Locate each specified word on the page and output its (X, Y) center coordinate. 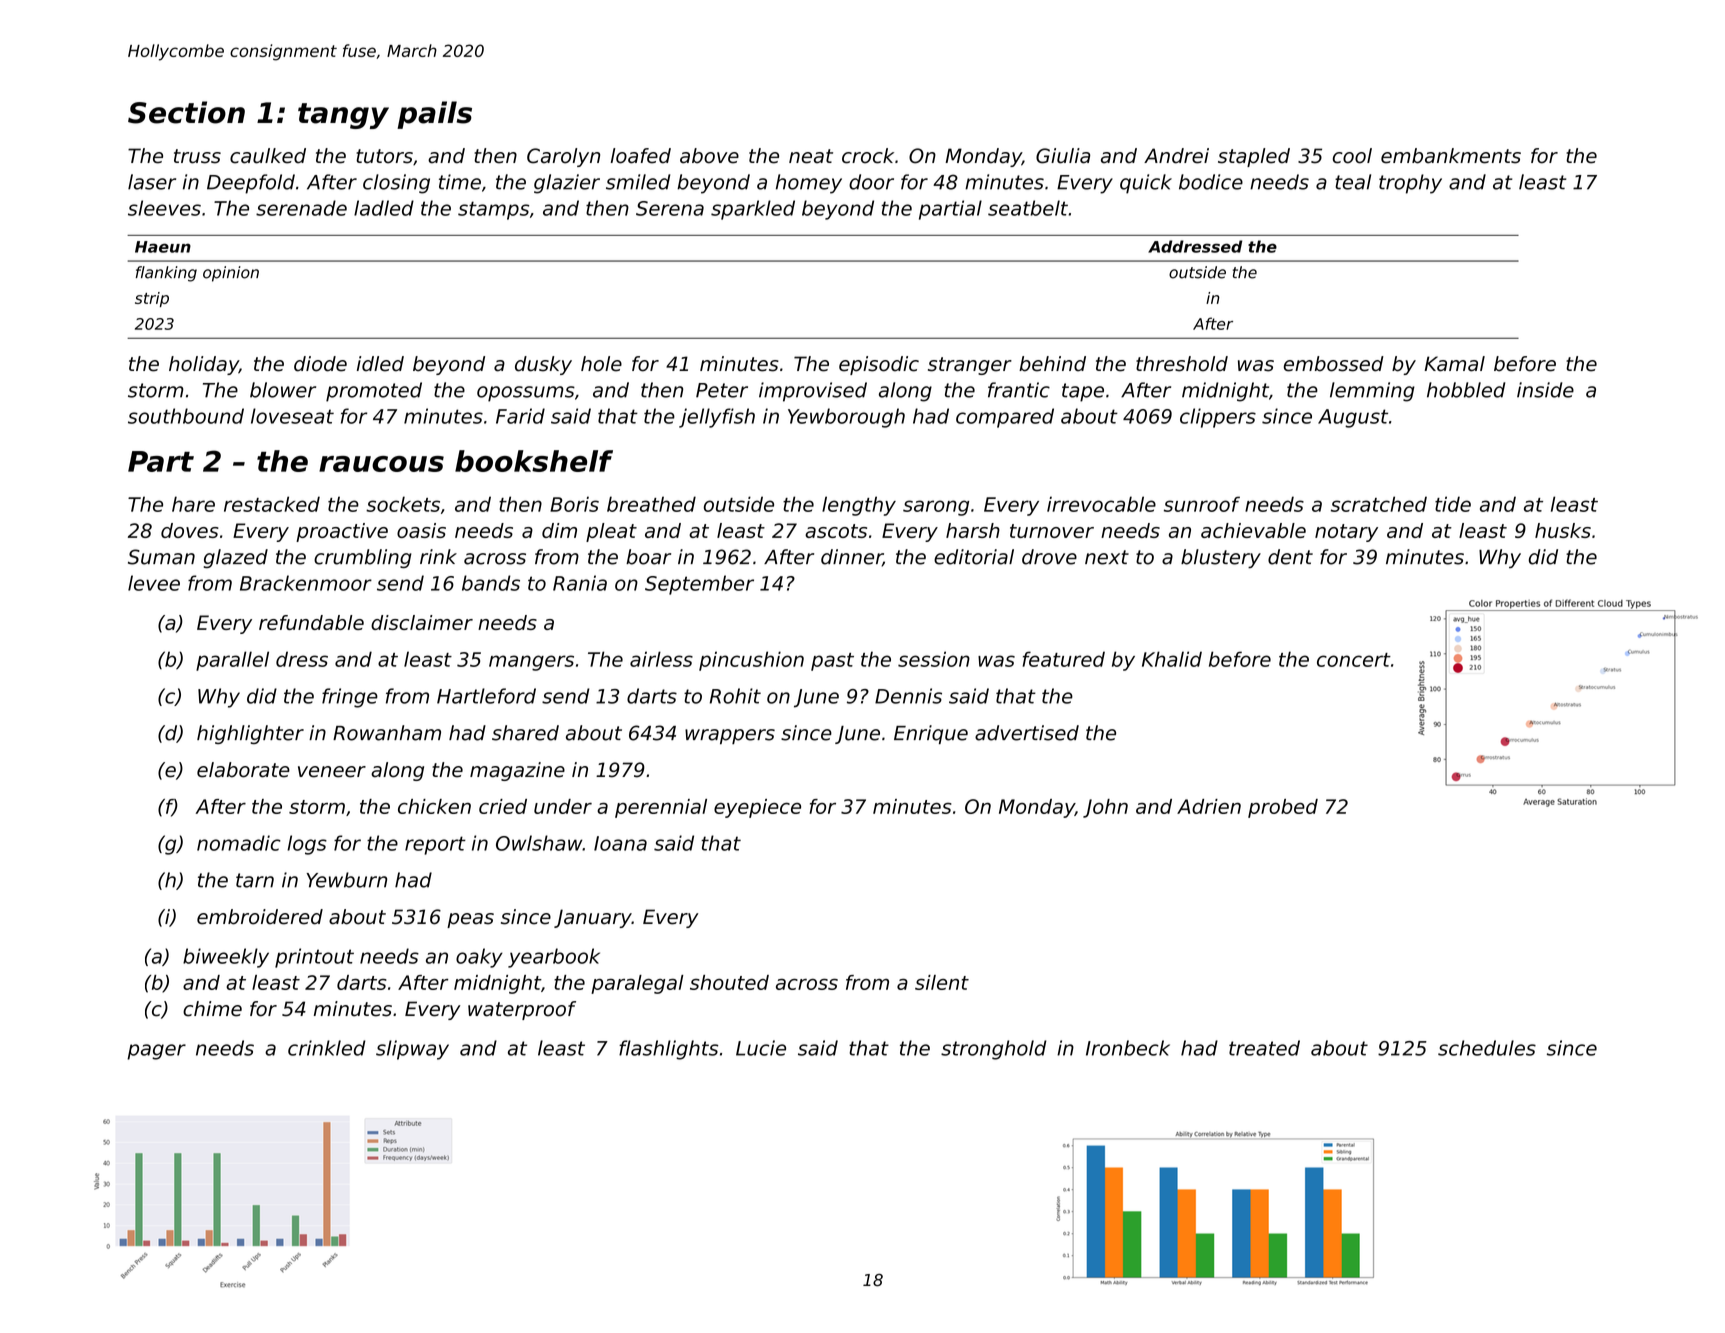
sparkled (753, 210)
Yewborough (846, 418)
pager (156, 1052)
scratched (1379, 504)
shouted (729, 982)
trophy (1410, 184)
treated (1264, 1048)
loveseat (292, 416)
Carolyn (563, 157)
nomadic (239, 843)
